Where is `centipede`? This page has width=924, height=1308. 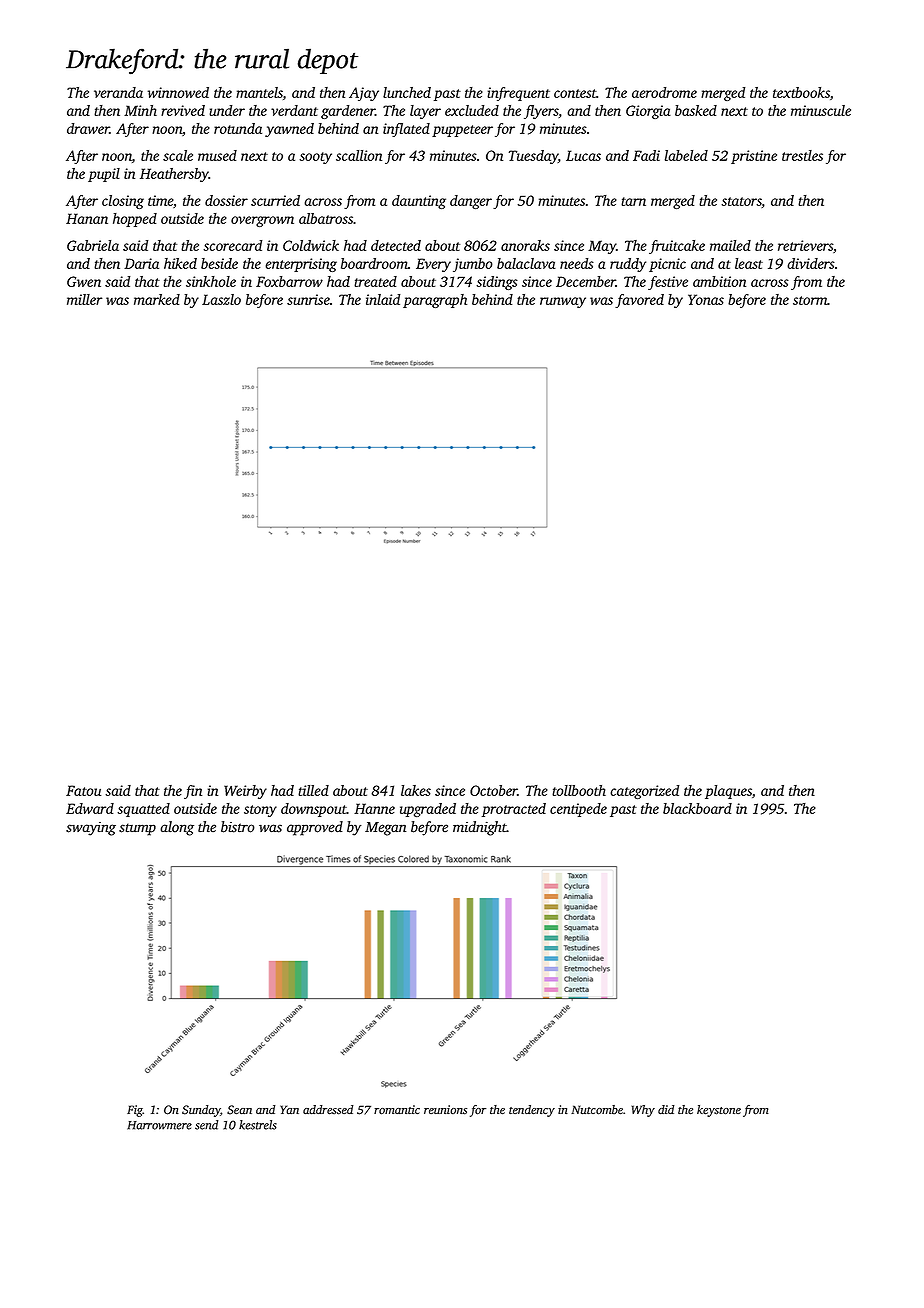 centipede is located at coordinates (578, 810).
